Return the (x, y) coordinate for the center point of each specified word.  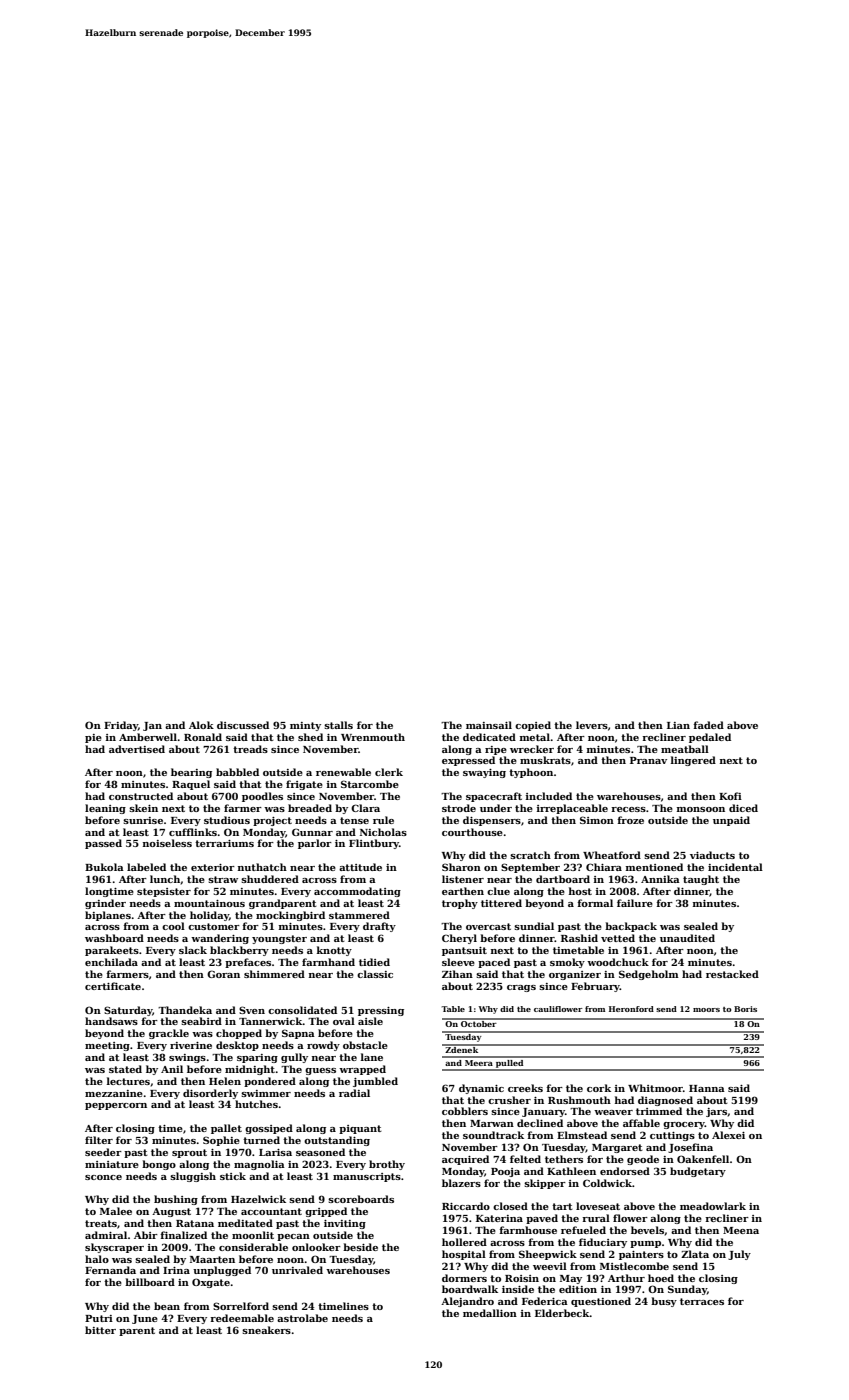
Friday (121, 726)
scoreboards (361, 1199)
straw (223, 879)
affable (641, 1123)
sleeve (458, 962)
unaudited (687, 938)
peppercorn (116, 1106)
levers (592, 725)
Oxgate (211, 1283)
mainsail (489, 725)
